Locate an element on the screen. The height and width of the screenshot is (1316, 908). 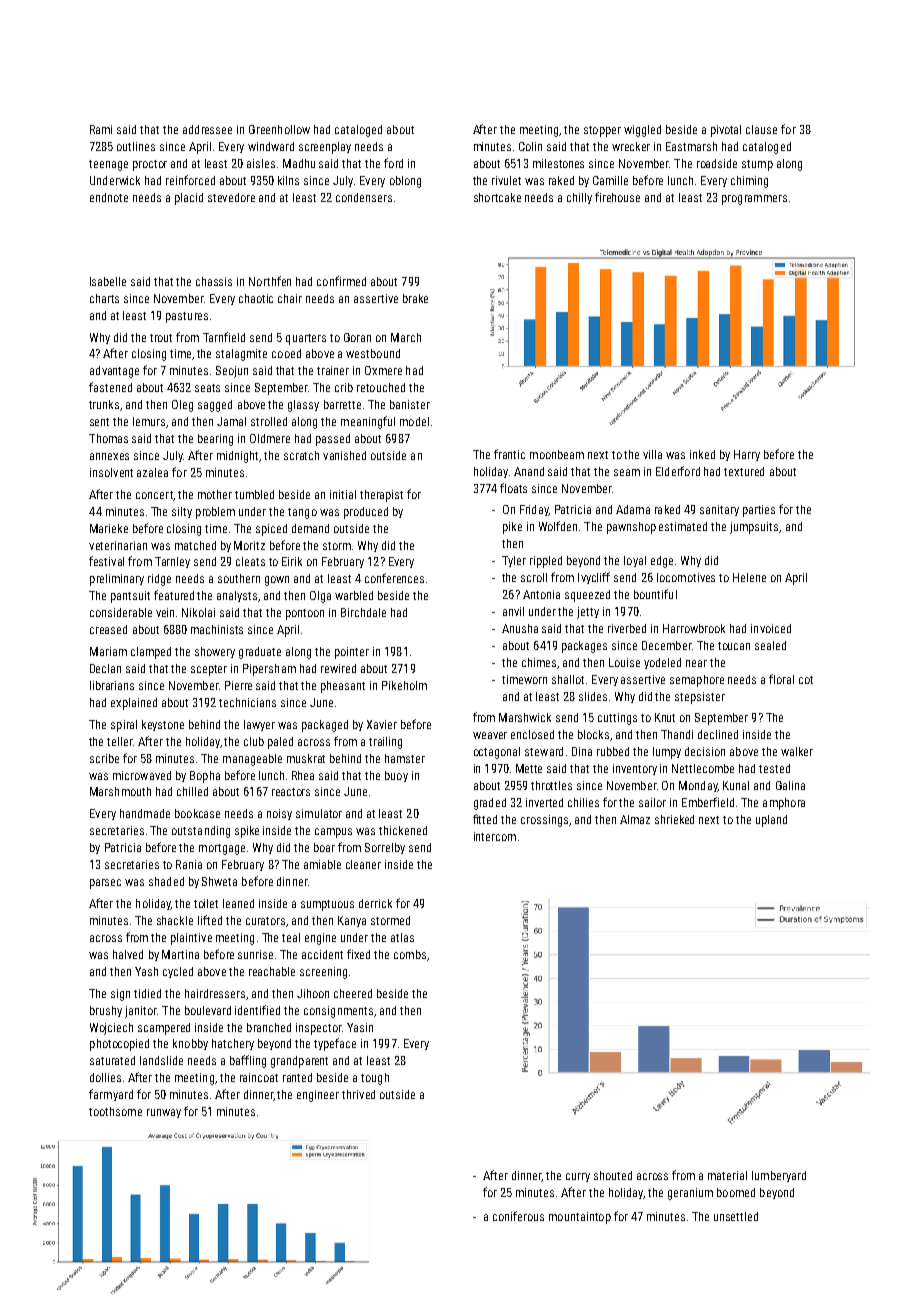
technicians is located at coordinates (247, 702).
